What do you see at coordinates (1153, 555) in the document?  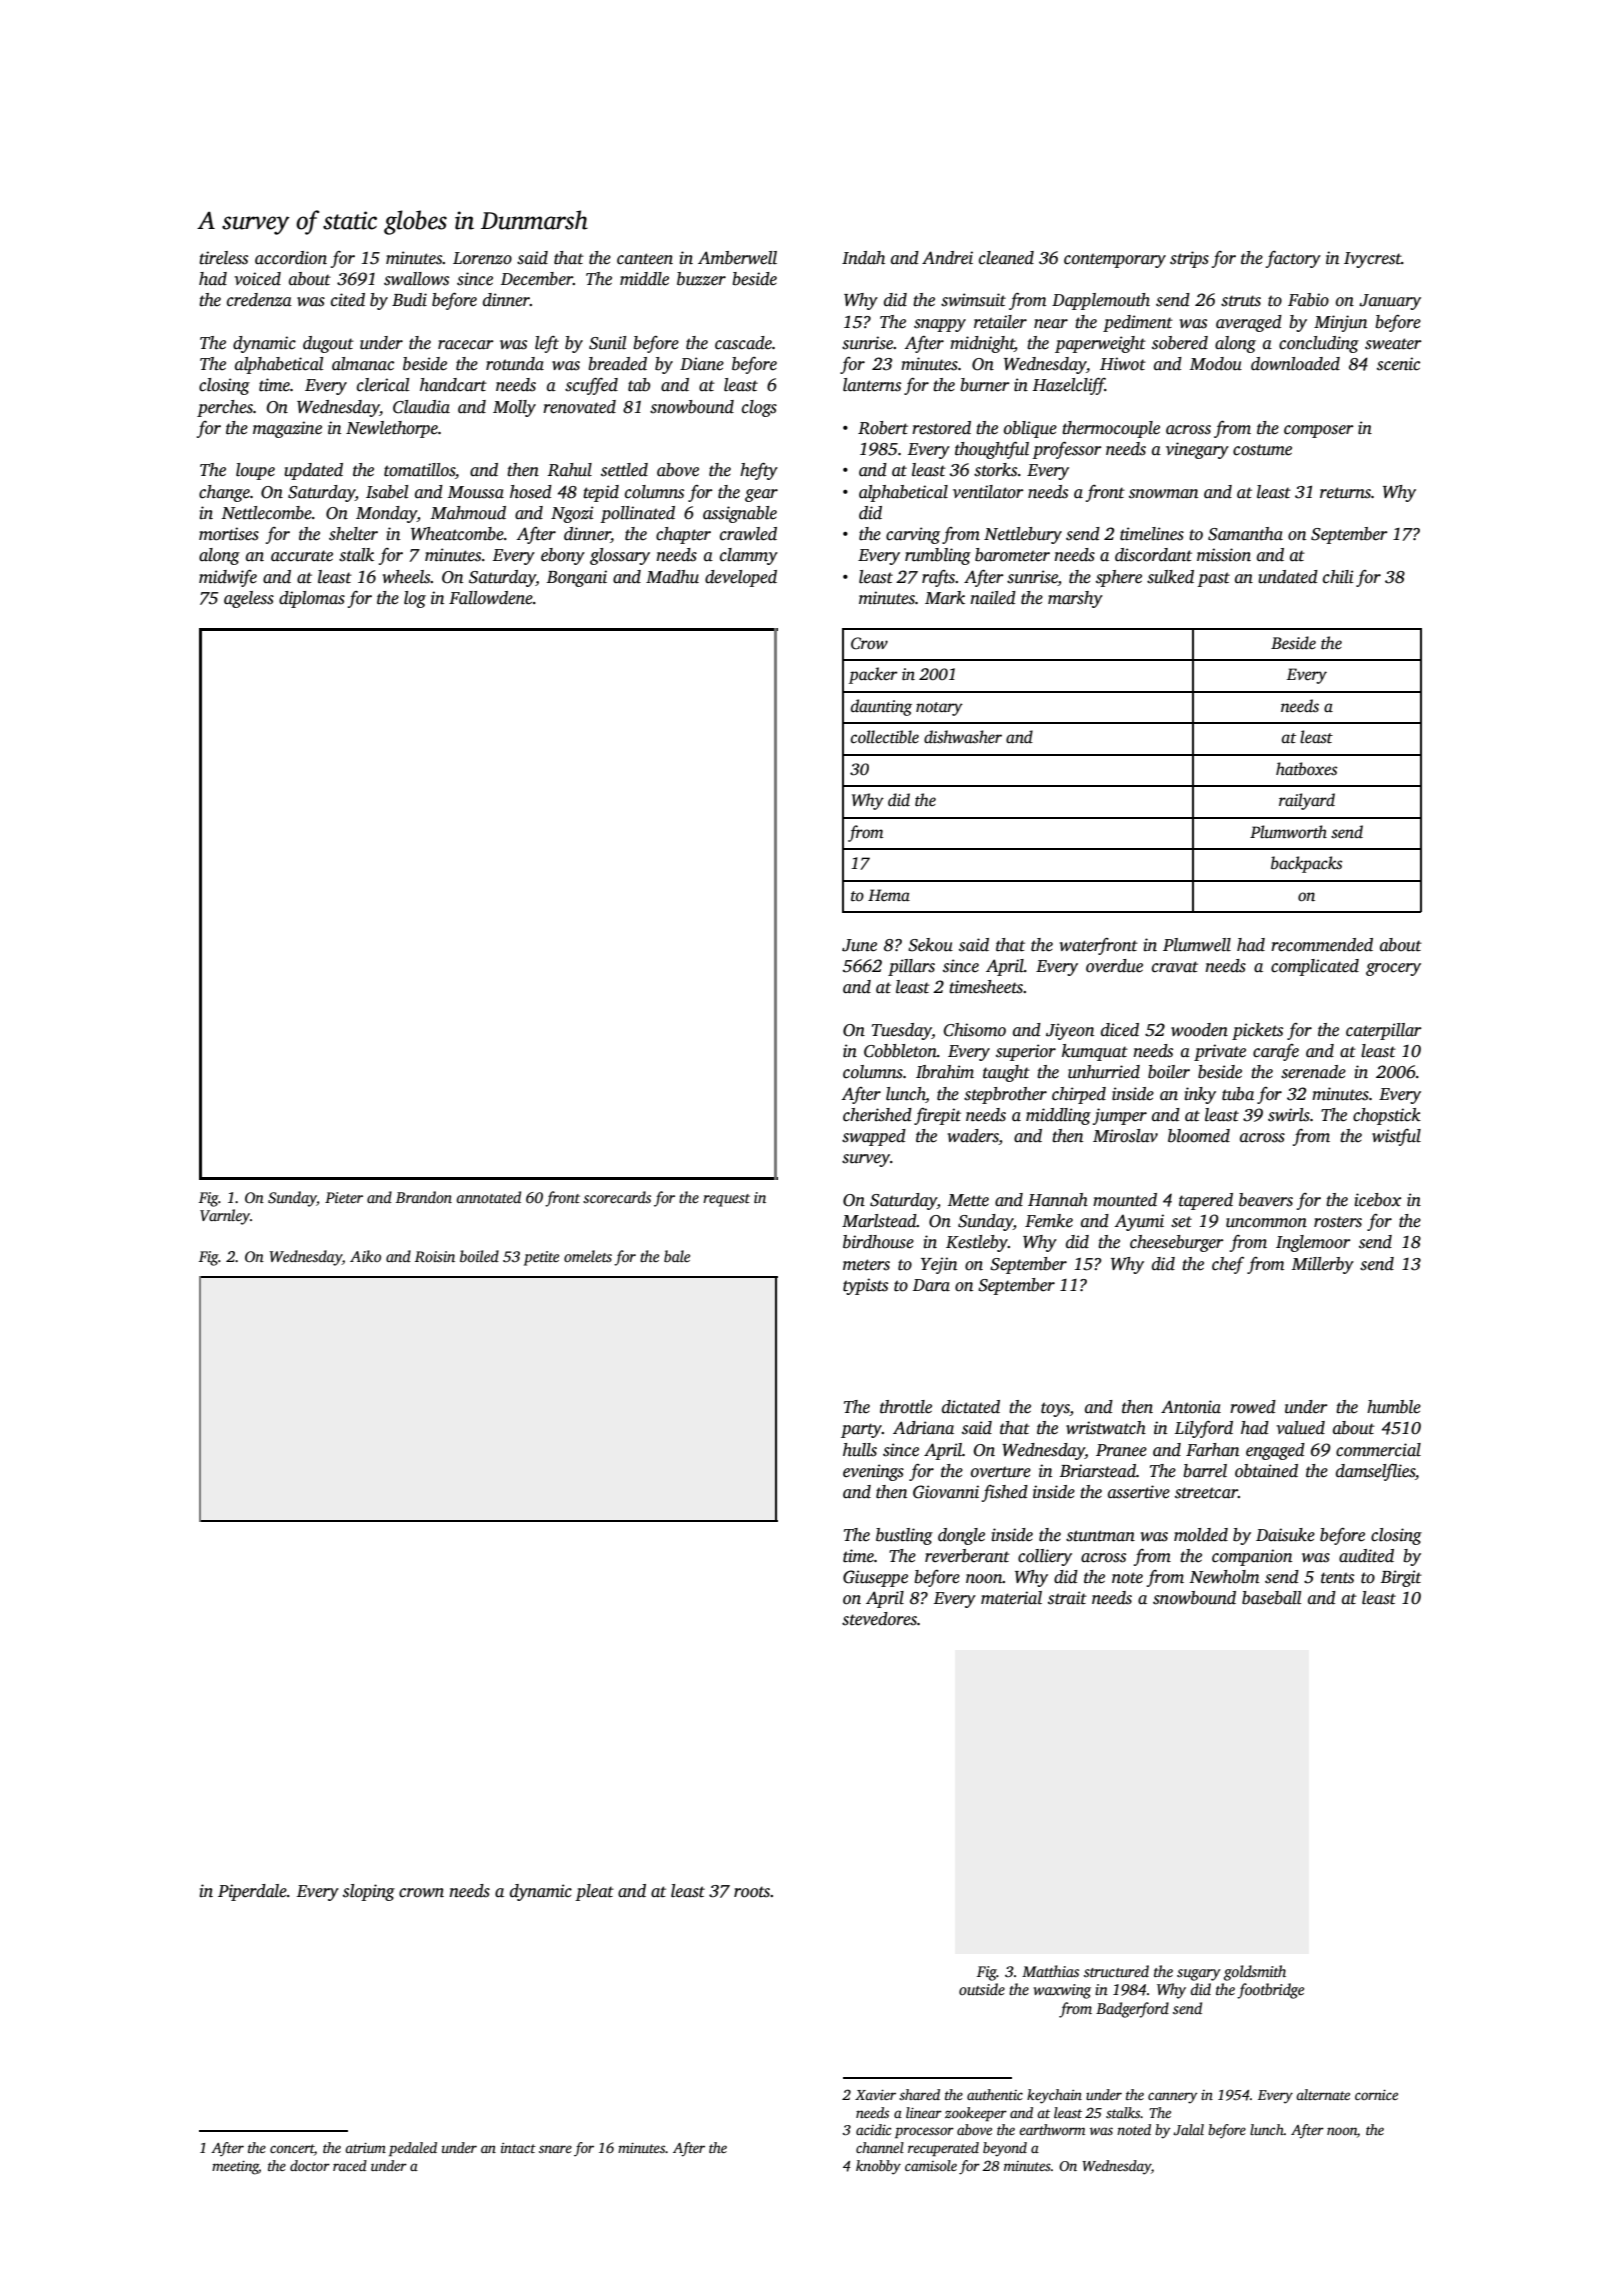 I see `discordant` at bounding box center [1153, 555].
